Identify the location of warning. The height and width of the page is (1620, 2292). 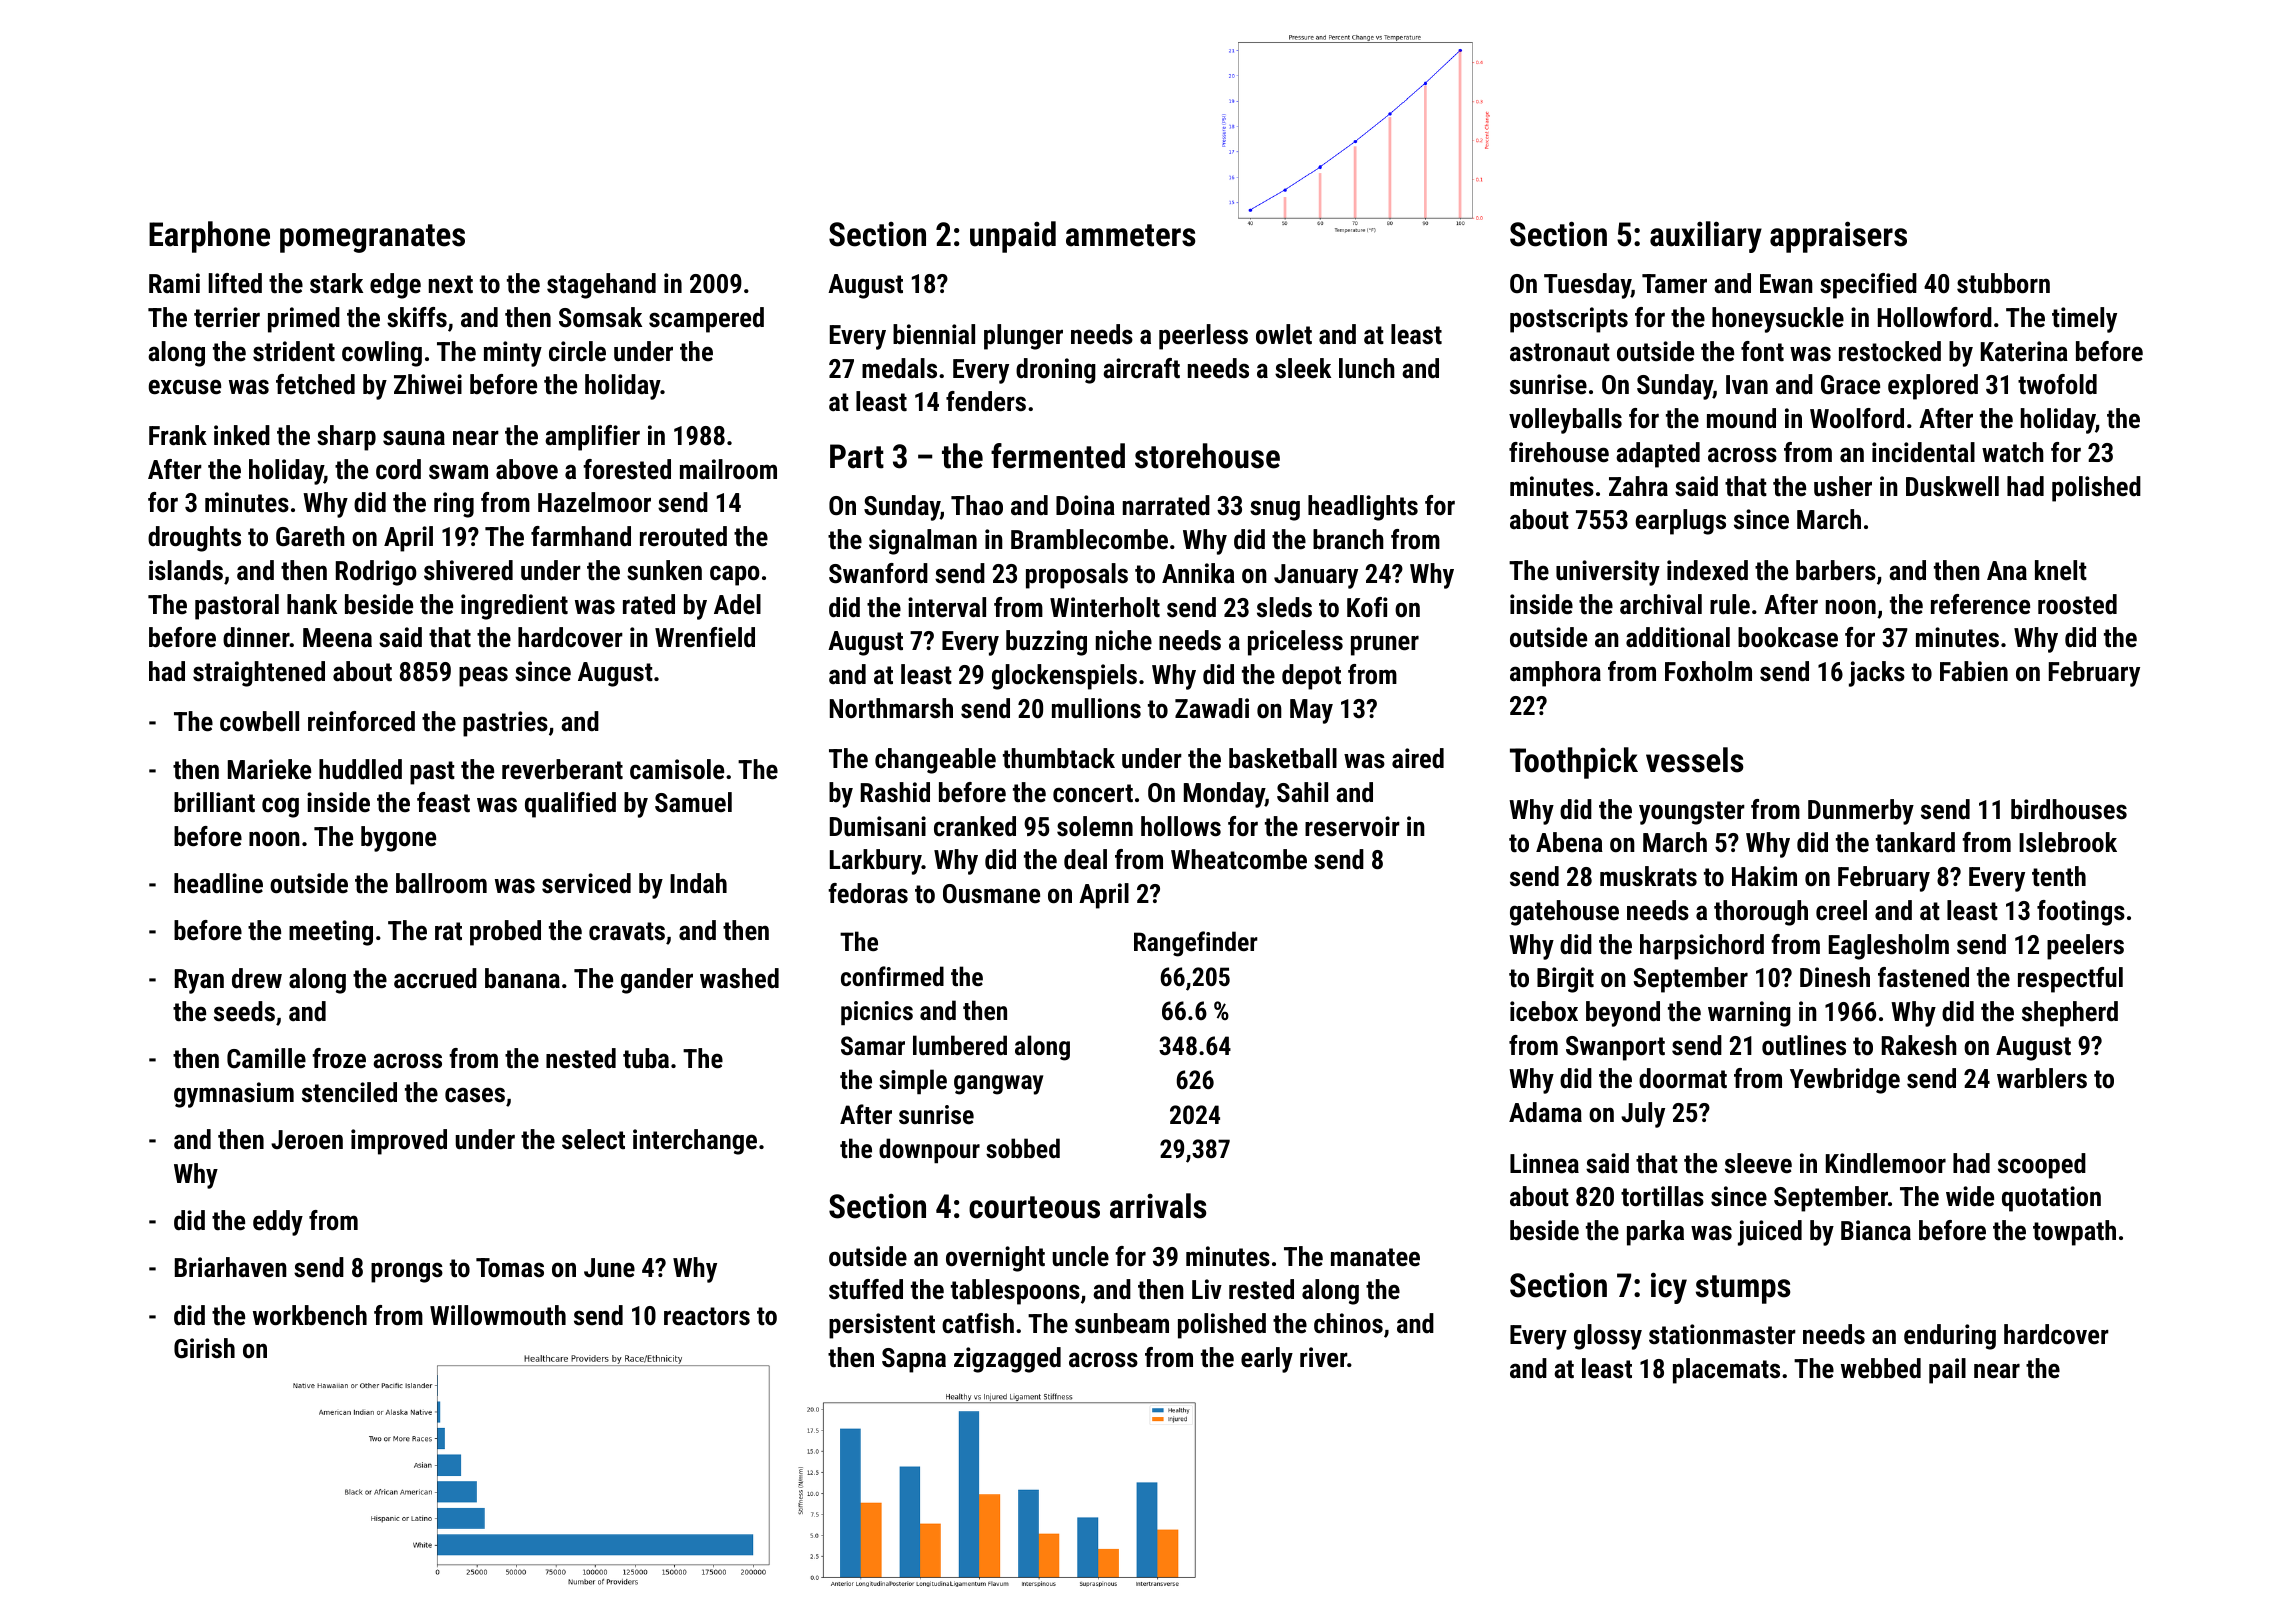
(1749, 1014).
